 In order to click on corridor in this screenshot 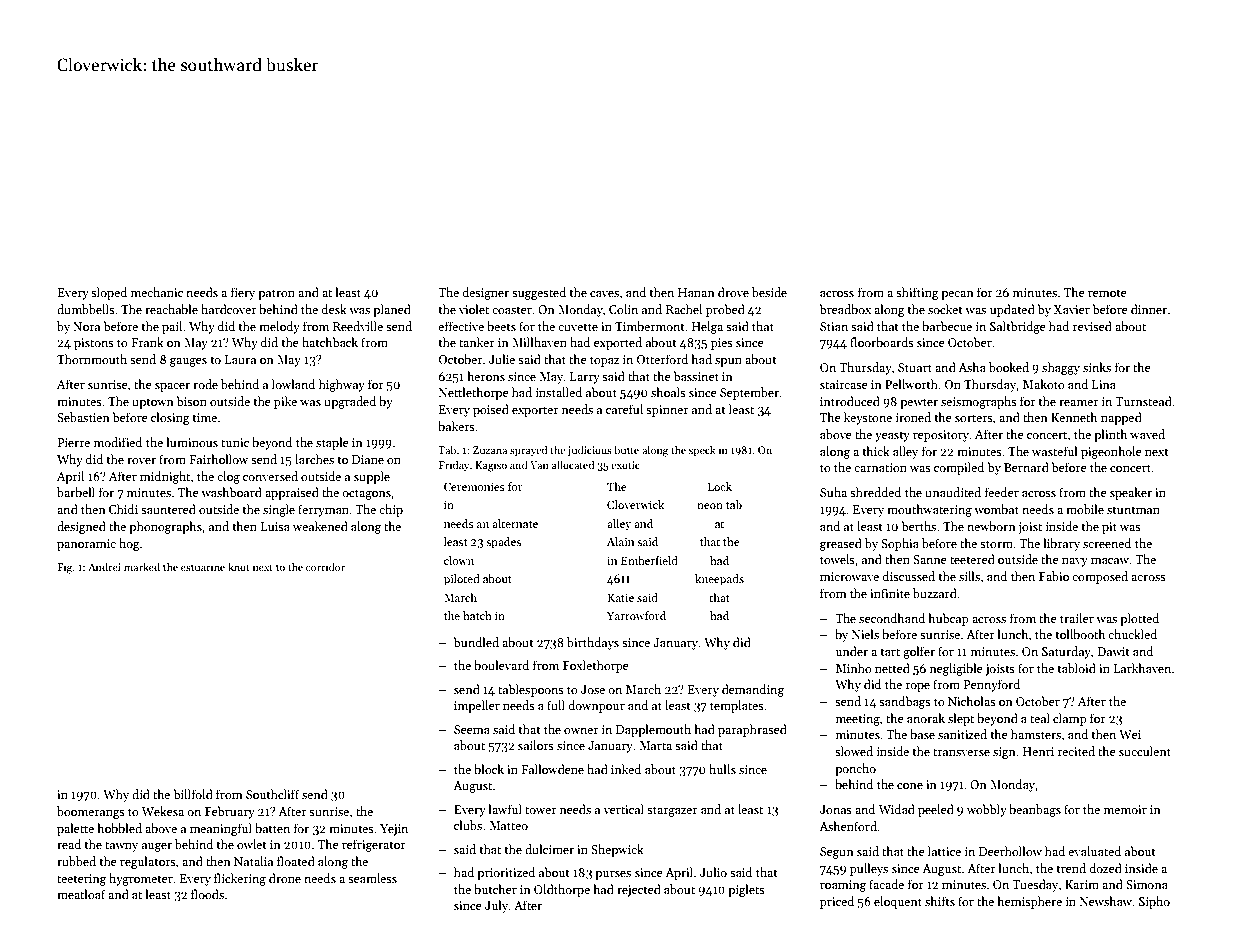, I will do `click(325, 566)`.
